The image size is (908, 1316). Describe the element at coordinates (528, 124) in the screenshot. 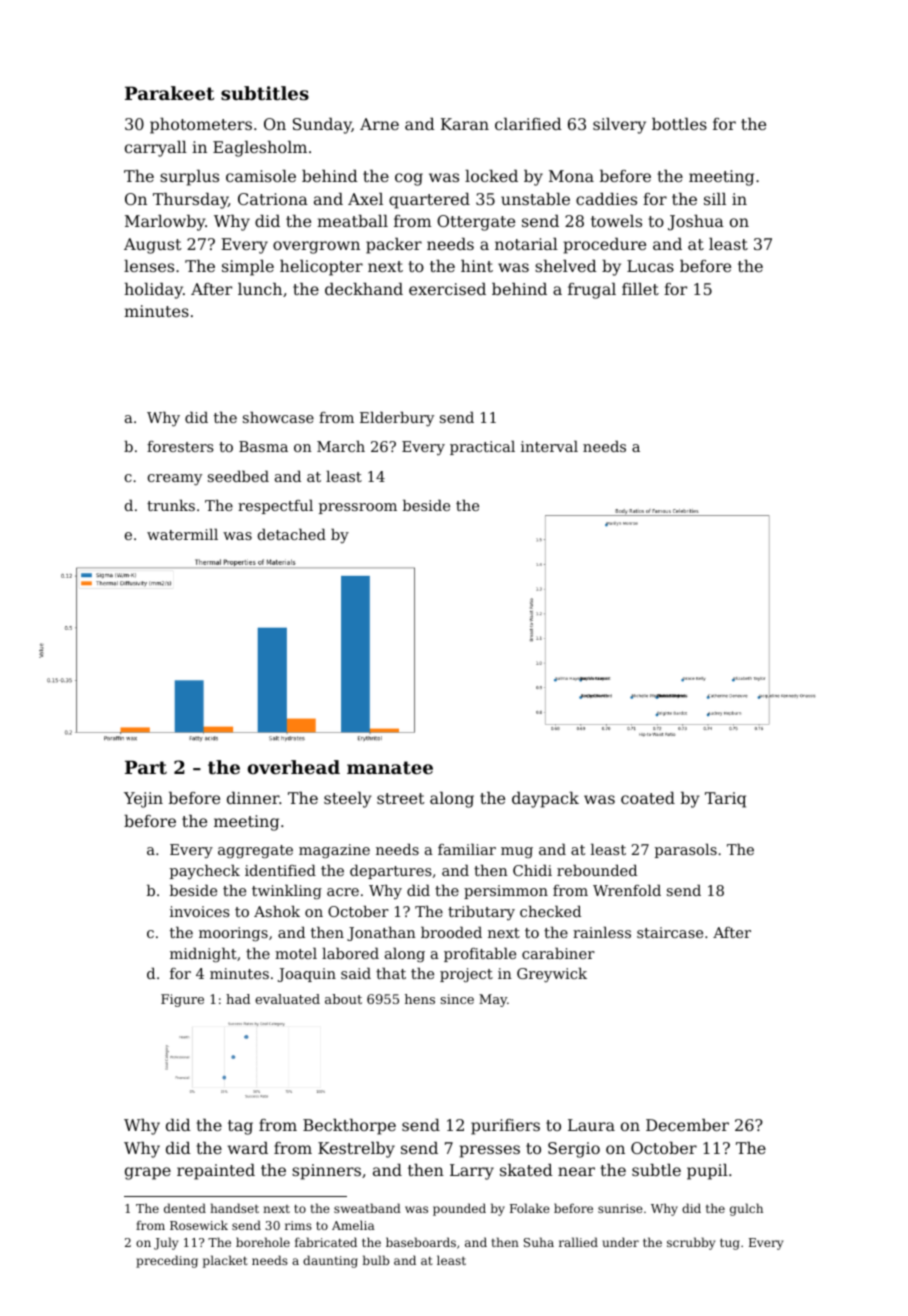

I see `clarified` at that location.
